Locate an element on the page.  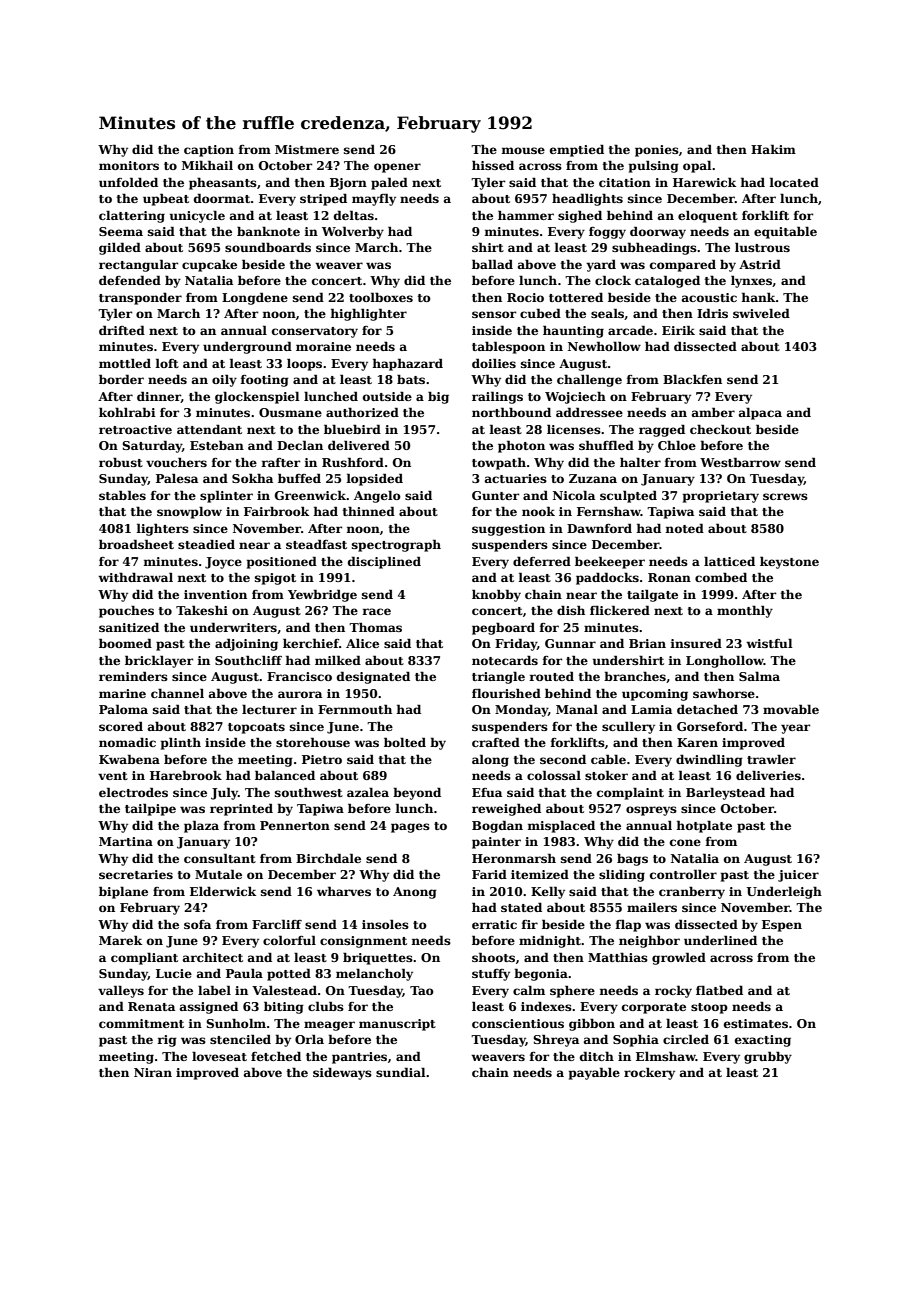
Bjorn is located at coordinates (348, 184).
